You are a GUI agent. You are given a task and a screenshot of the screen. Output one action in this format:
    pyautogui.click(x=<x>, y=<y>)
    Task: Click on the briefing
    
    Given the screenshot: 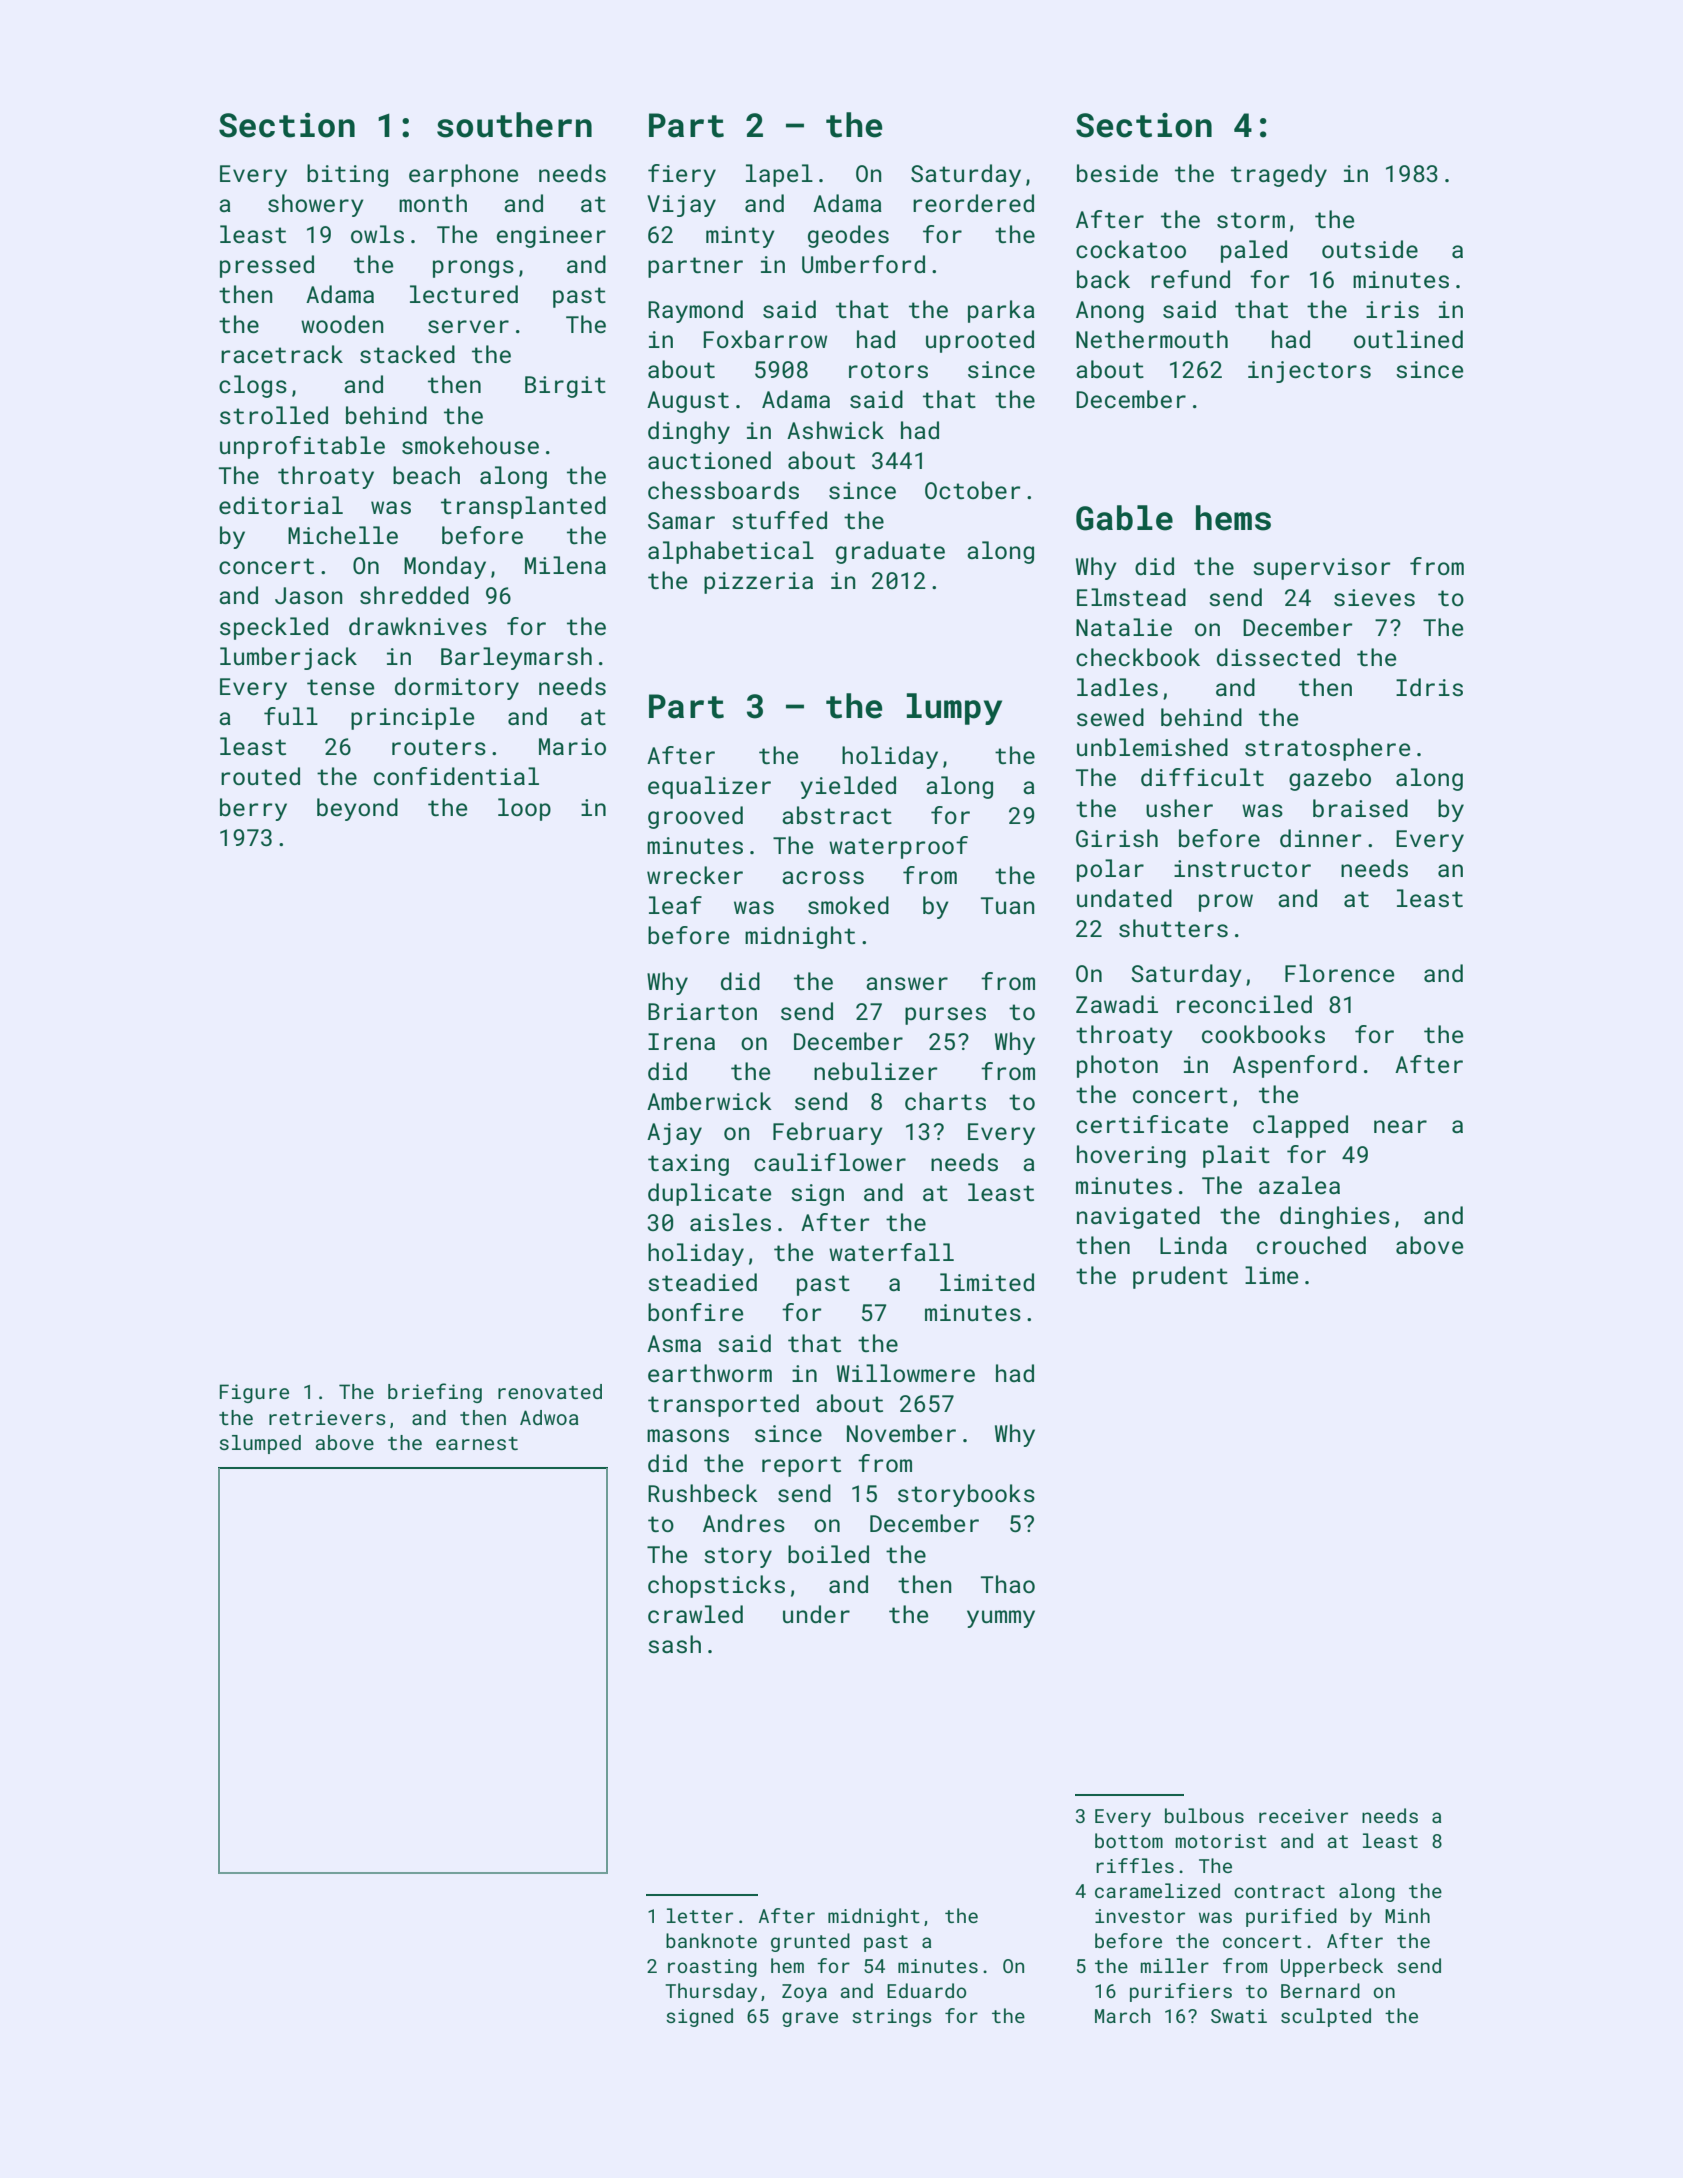 What is the action you would take?
    pyautogui.click(x=435, y=1393)
